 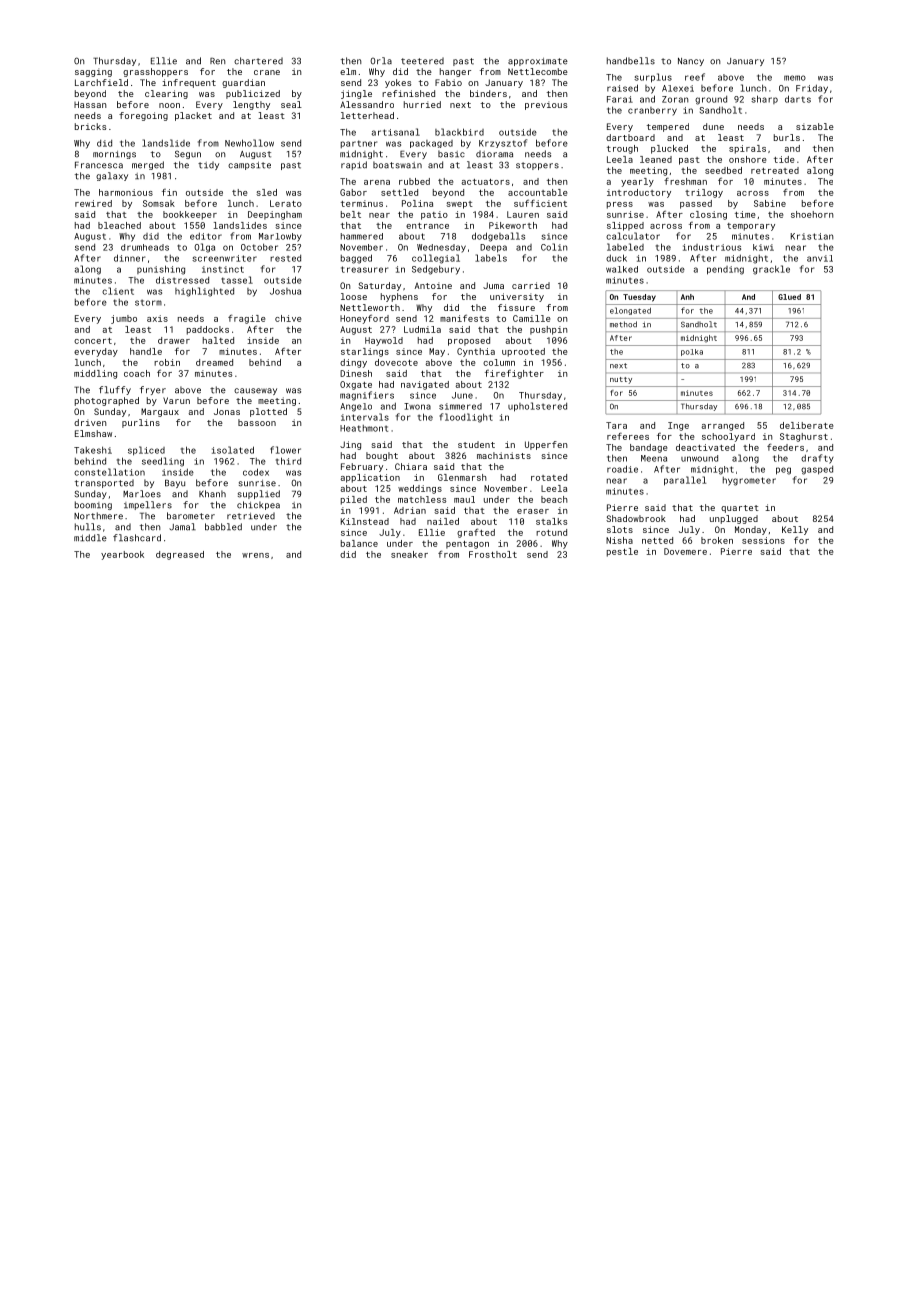 What do you see at coordinates (180, 555) in the screenshot?
I see `degreased` at bounding box center [180, 555].
